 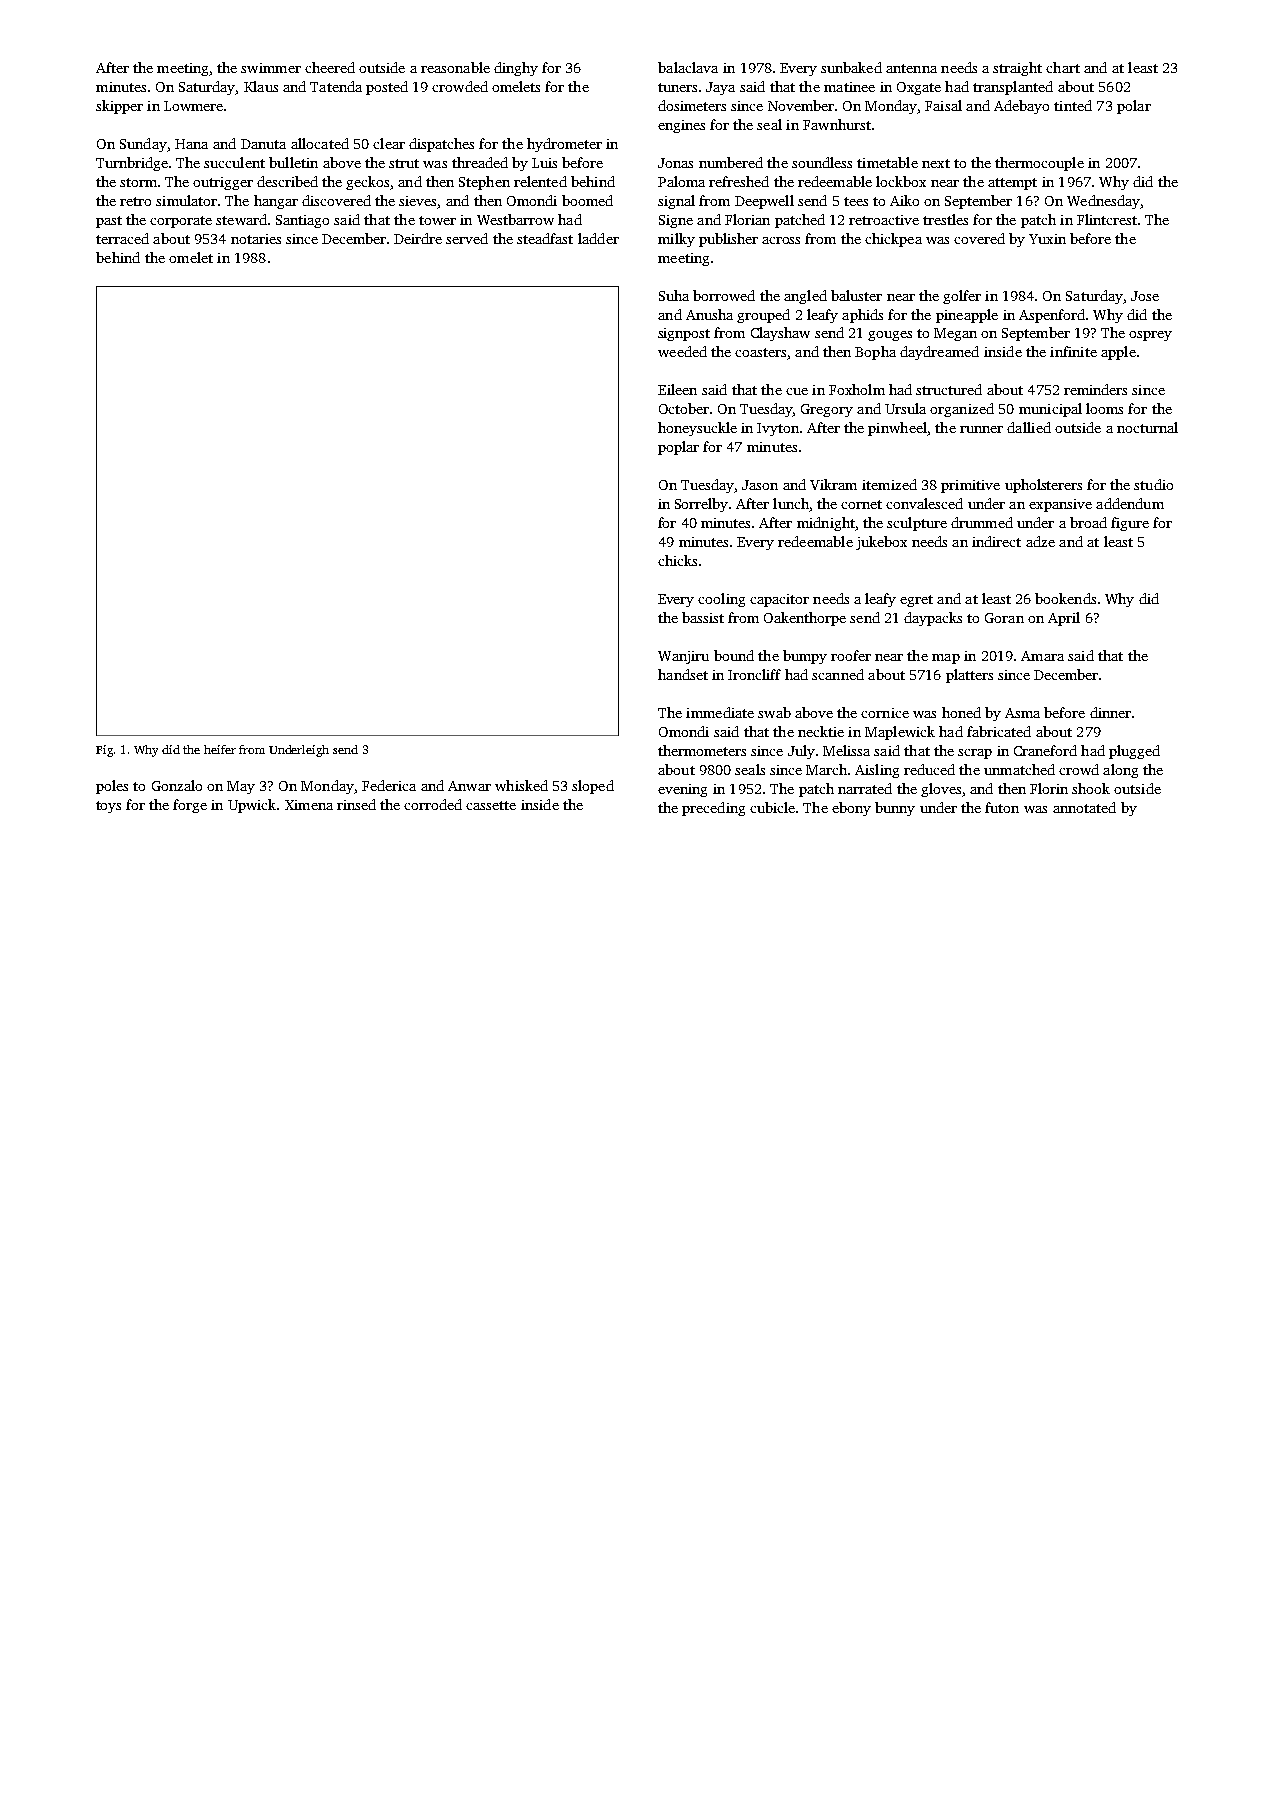 What do you see at coordinates (241, 787) in the page?
I see `May` at bounding box center [241, 787].
